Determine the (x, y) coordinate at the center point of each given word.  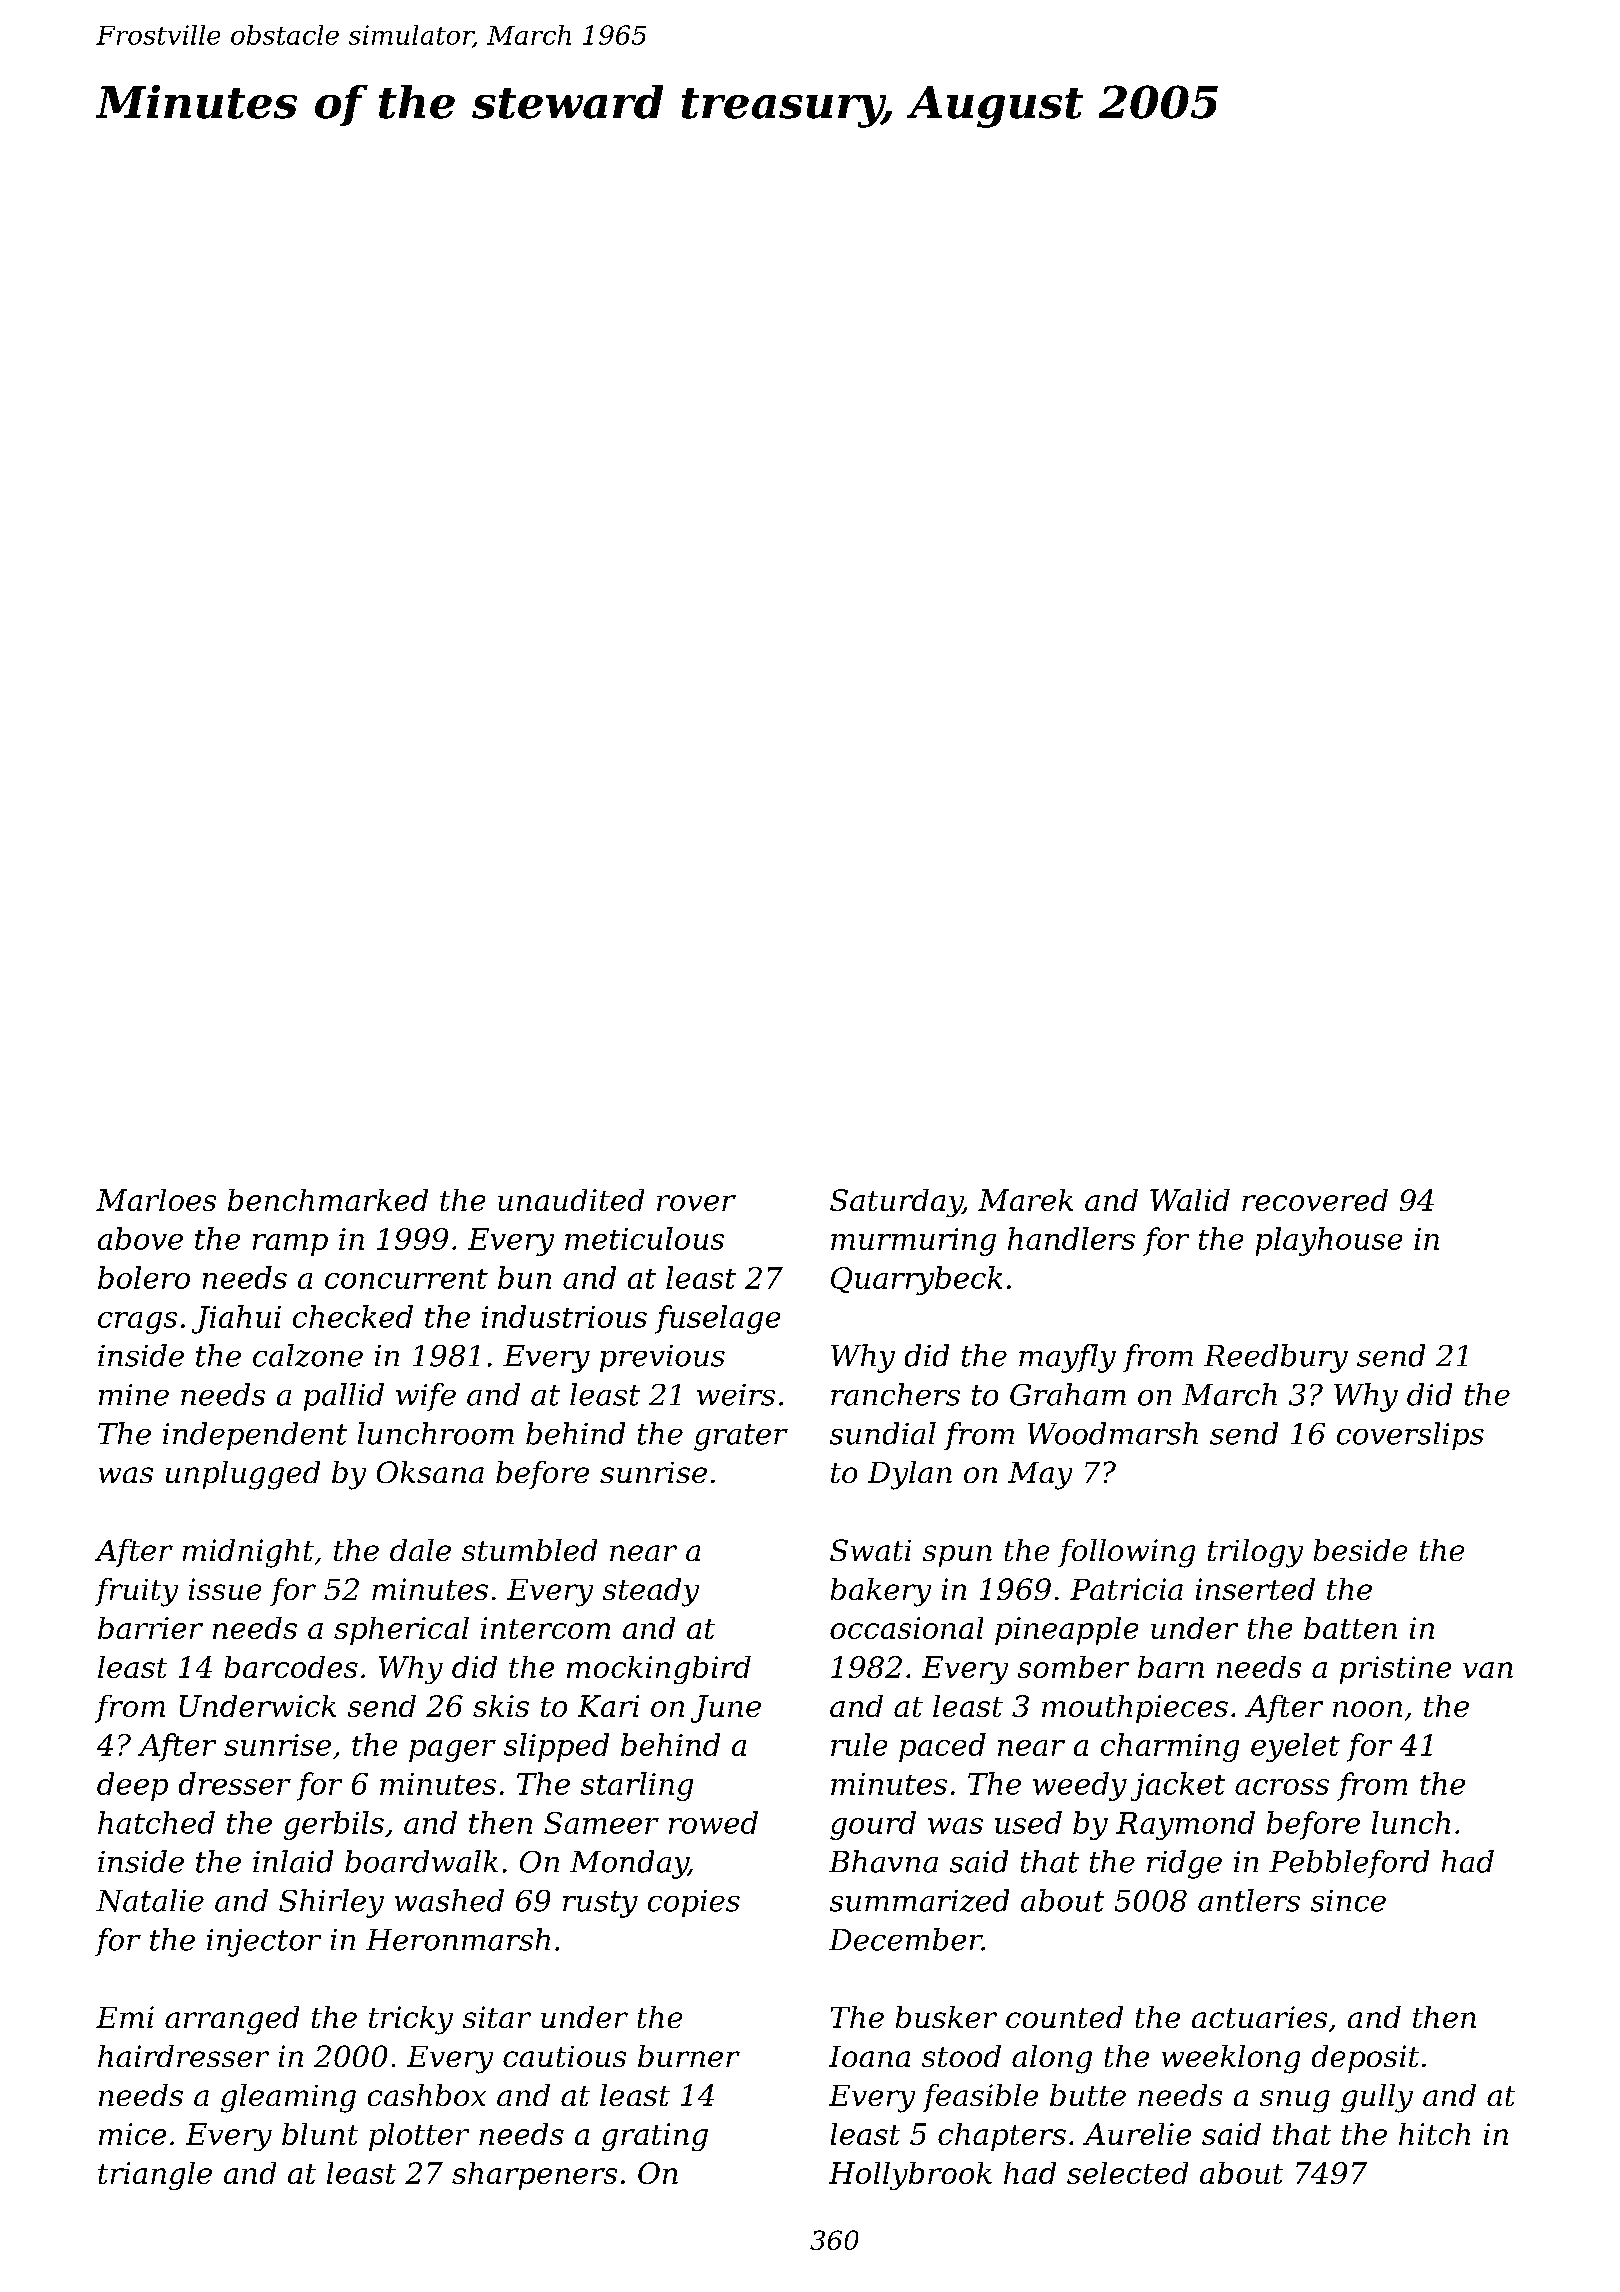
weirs (736, 1395)
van (1488, 1670)
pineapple (1066, 1631)
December (905, 1939)
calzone (308, 1355)
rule (859, 1744)
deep (132, 1786)
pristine (1395, 1670)
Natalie (150, 1900)
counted (1064, 2017)
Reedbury (1276, 1358)
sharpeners (534, 2176)
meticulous (644, 1238)
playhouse (1329, 1241)
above (140, 1238)
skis (501, 1706)
